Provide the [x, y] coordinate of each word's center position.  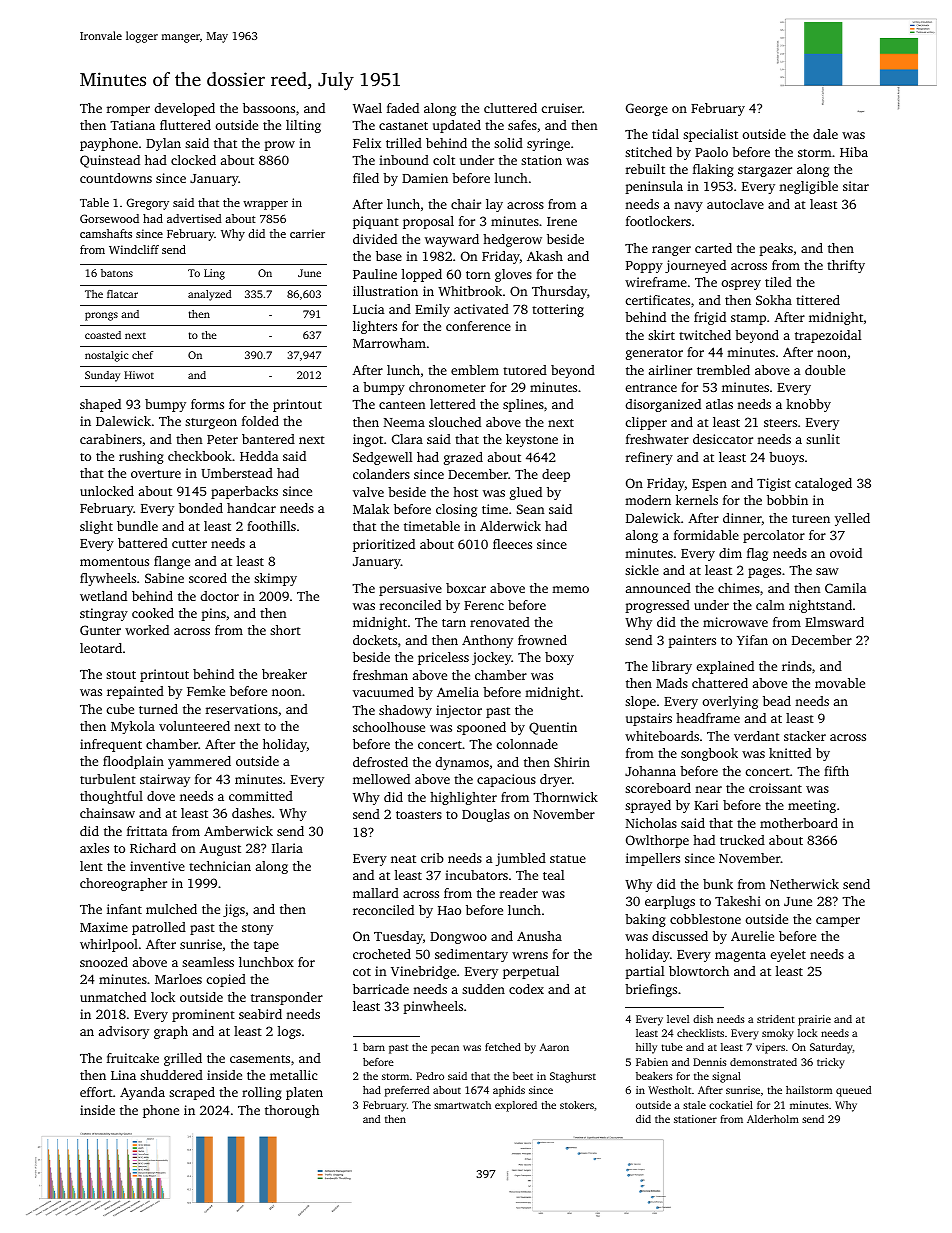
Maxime [104, 927]
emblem [475, 370]
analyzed [209, 295]
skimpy [275, 579]
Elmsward [834, 622]
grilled [183, 1059]
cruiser [562, 108]
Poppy [644, 267]
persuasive [410, 589]
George [647, 109]
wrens [530, 955]
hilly [646, 1048]
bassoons [269, 108]
